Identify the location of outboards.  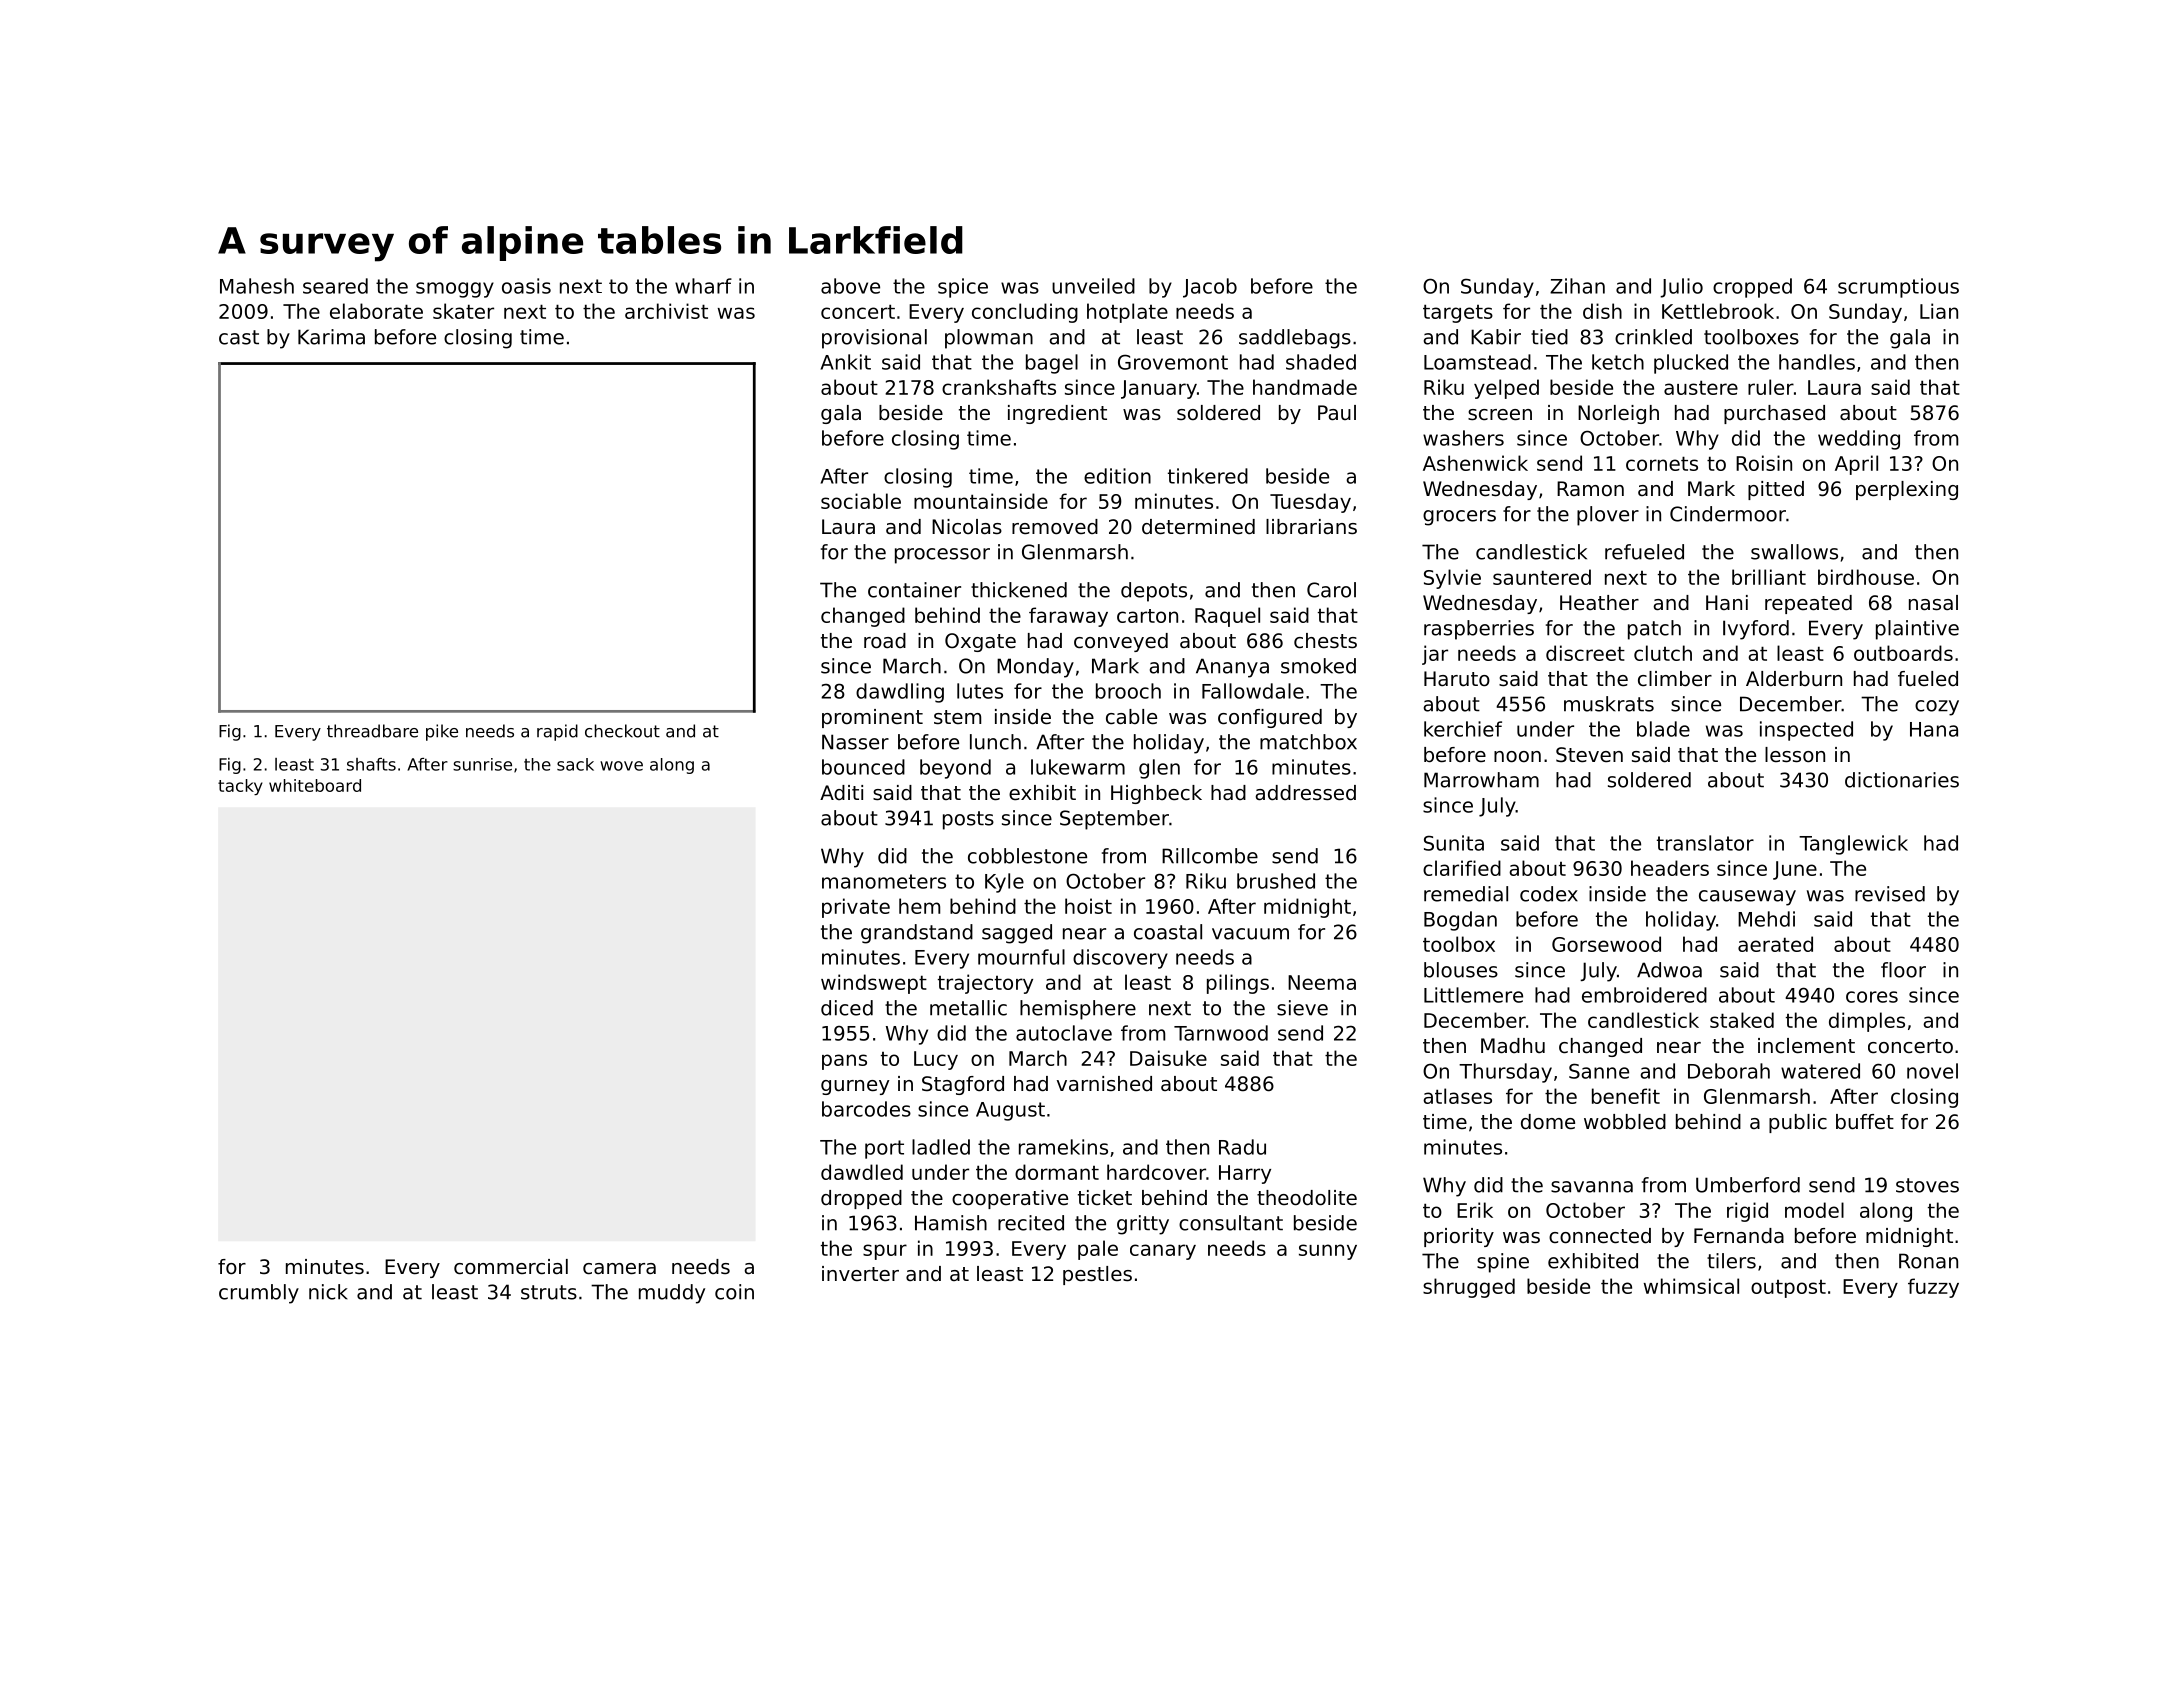
(1903, 653).
